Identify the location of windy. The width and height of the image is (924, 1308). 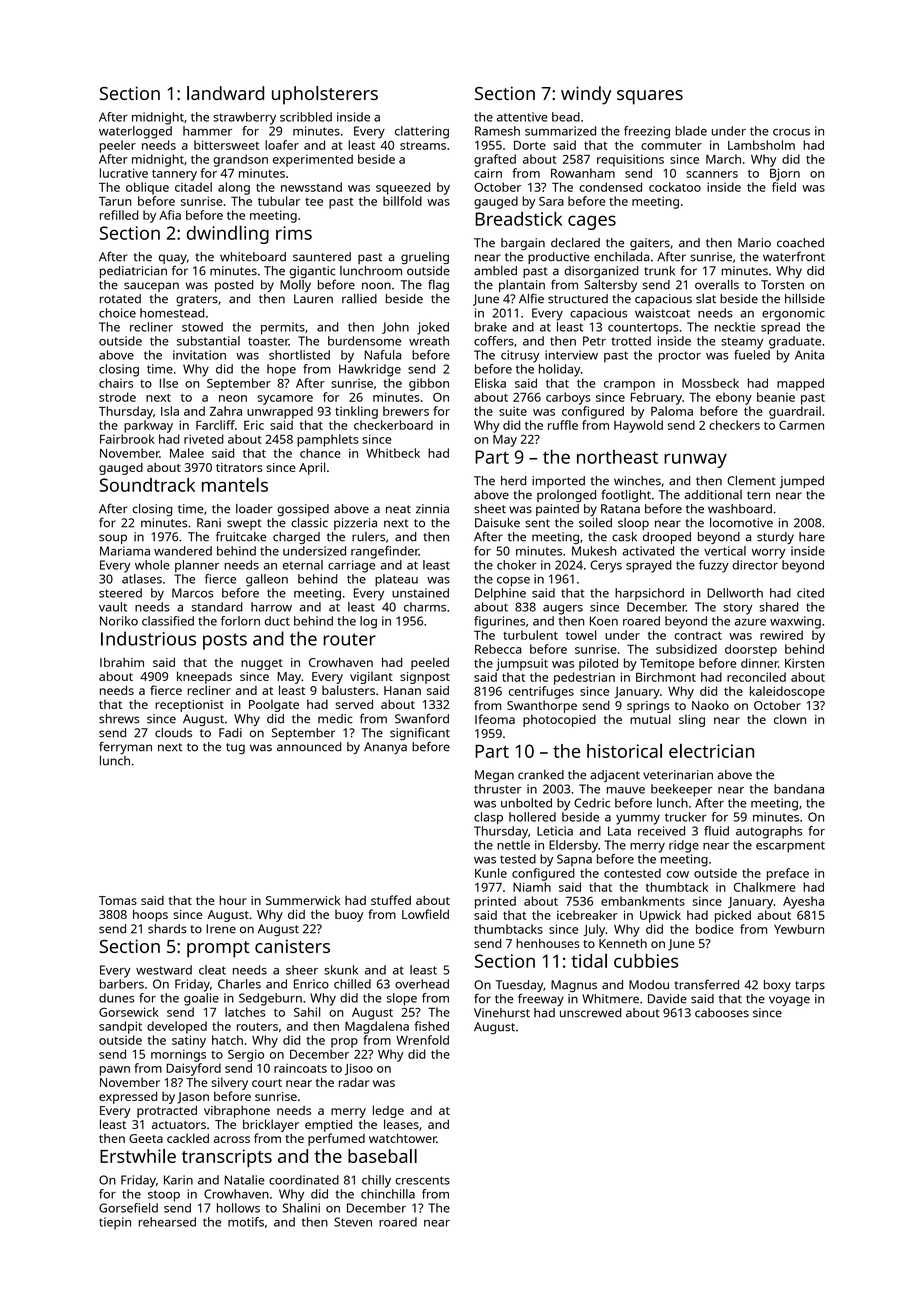
(586, 95).
